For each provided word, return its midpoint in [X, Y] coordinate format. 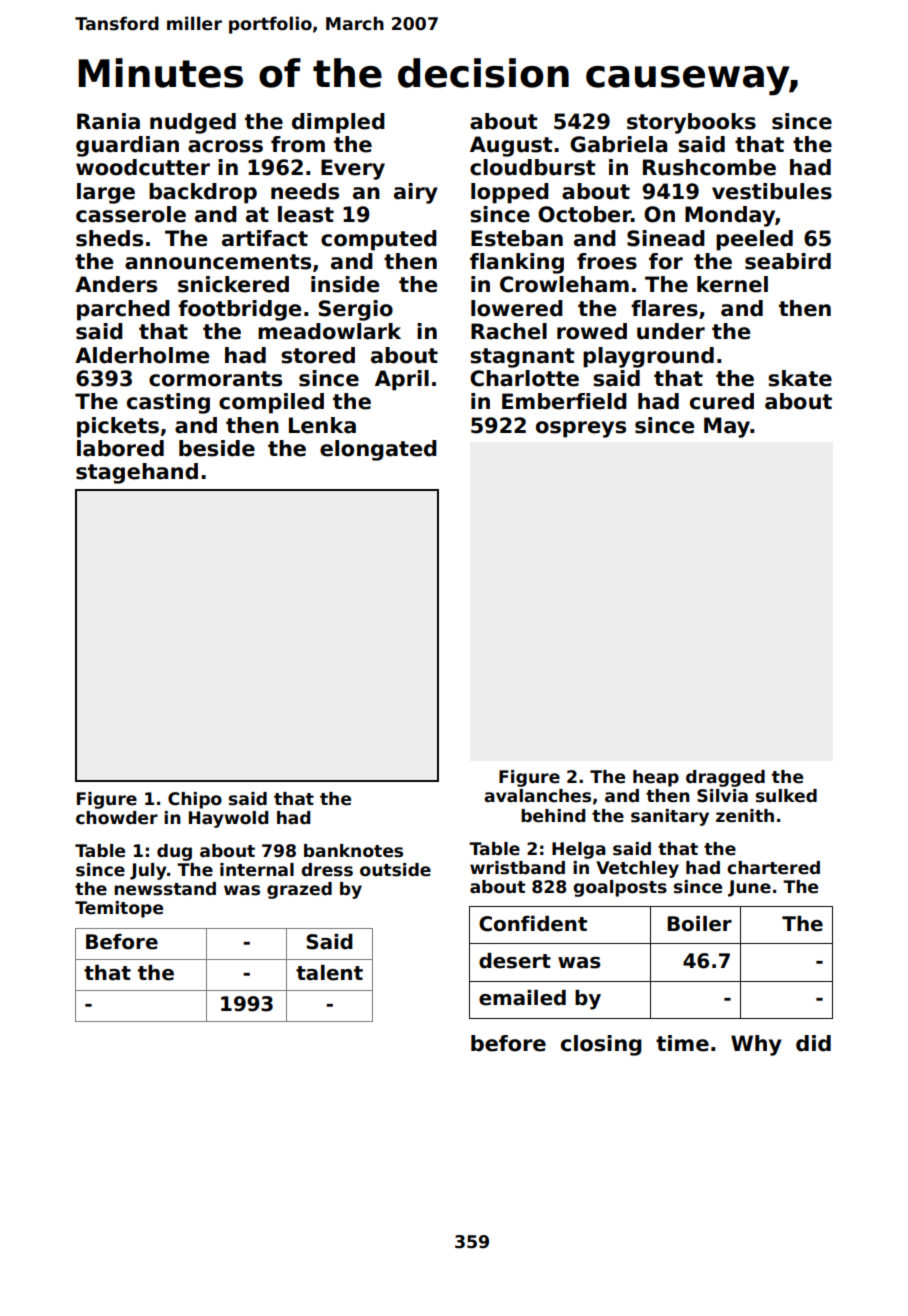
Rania [108, 121]
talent [329, 973]
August [511, 146]
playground [648, 357]
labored [120, 448]
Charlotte [524, 378]
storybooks [691, 123]
